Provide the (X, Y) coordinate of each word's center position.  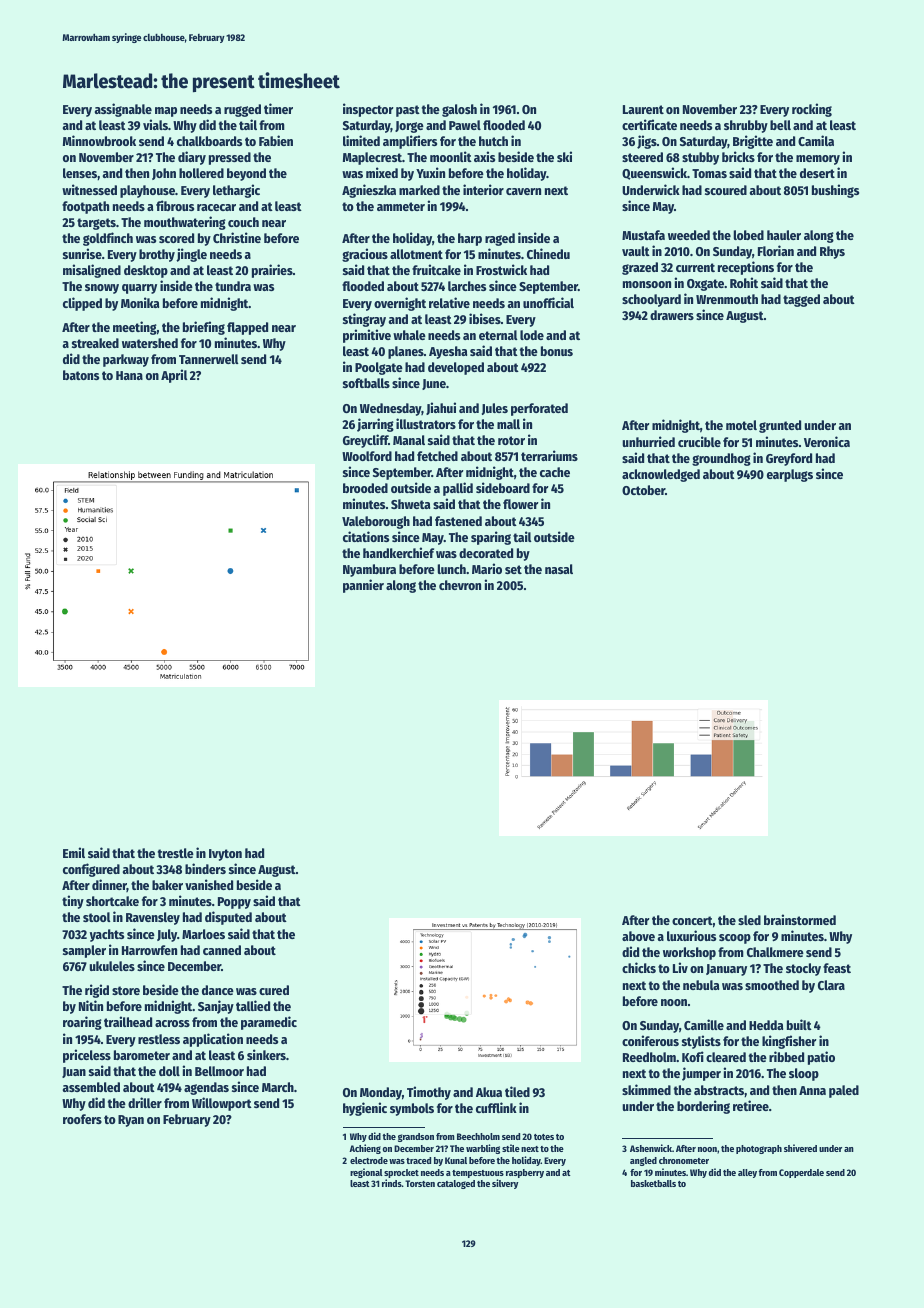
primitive (367, 336)
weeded (689, 235)
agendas (206, 1088)
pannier (363, 586)
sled (749, 920)
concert (692, 920)
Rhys (832, 252)
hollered (201, 173)
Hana (129, 375)
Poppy (234, 903)
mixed (382, 172)
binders (205, 868)
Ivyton (225, 855)
